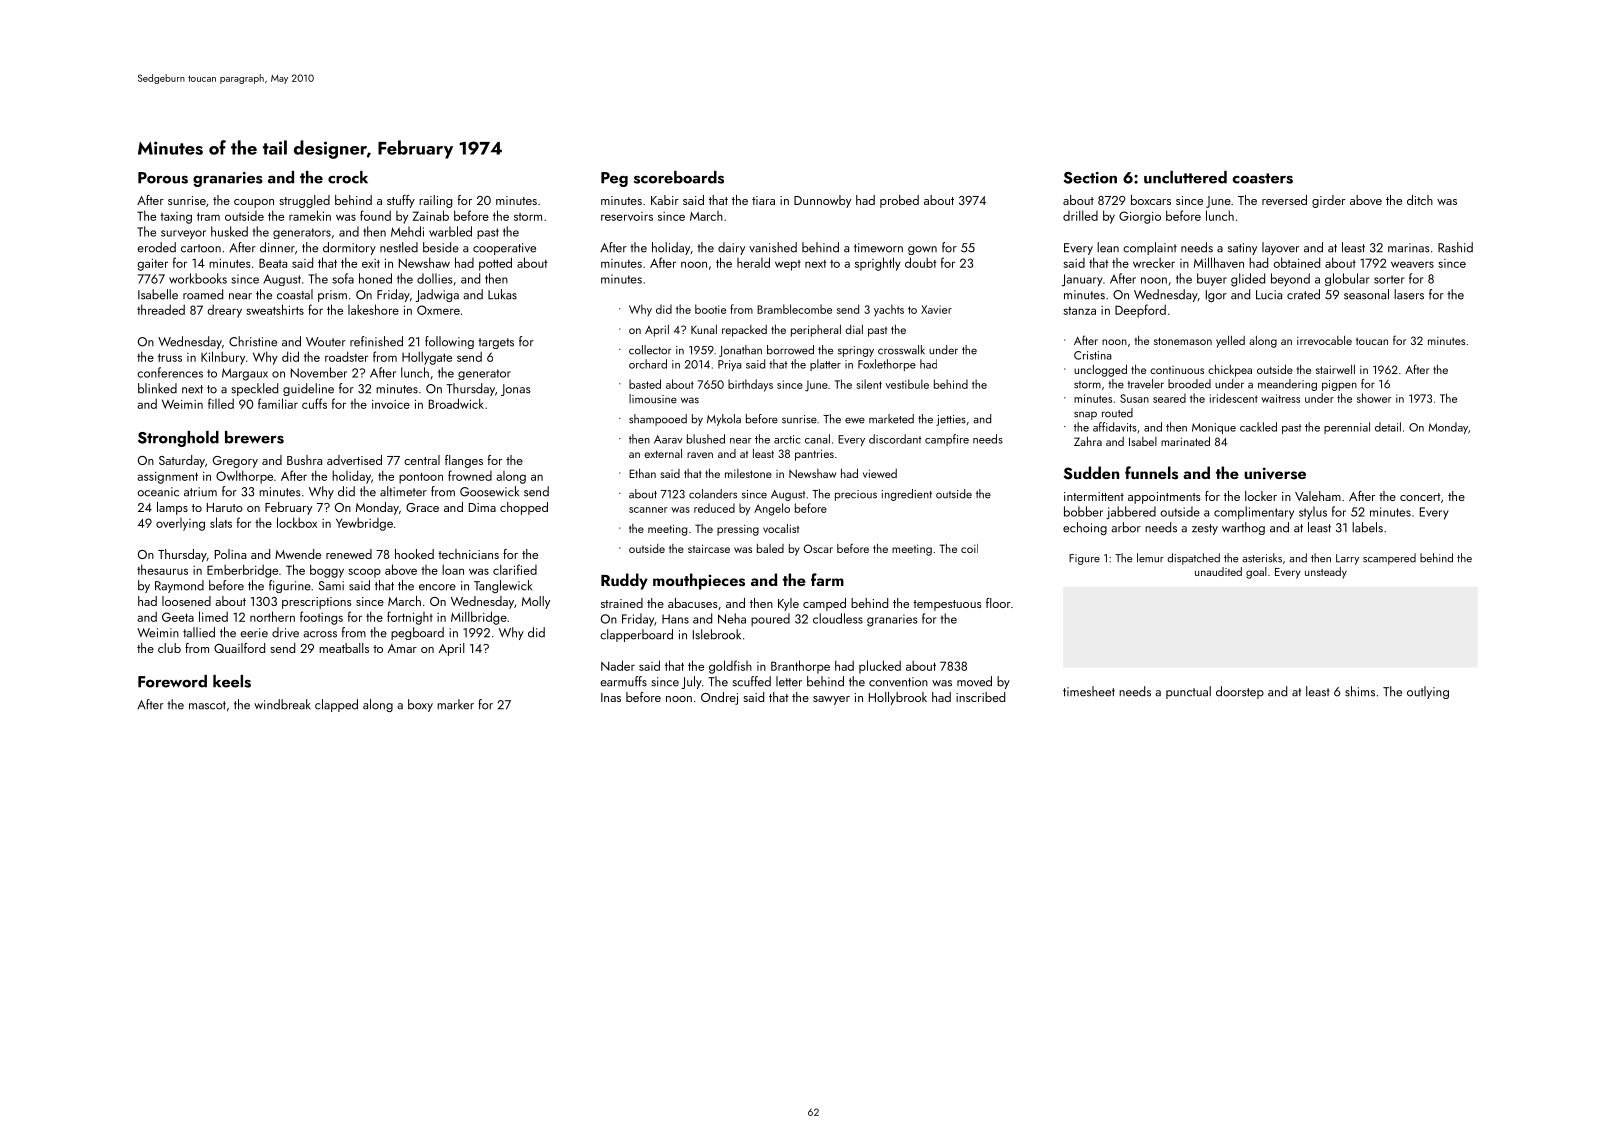  What do you see at coordinates (1262, 178) in the document?
I see `coasters` at bounding box center [1262, 178].
